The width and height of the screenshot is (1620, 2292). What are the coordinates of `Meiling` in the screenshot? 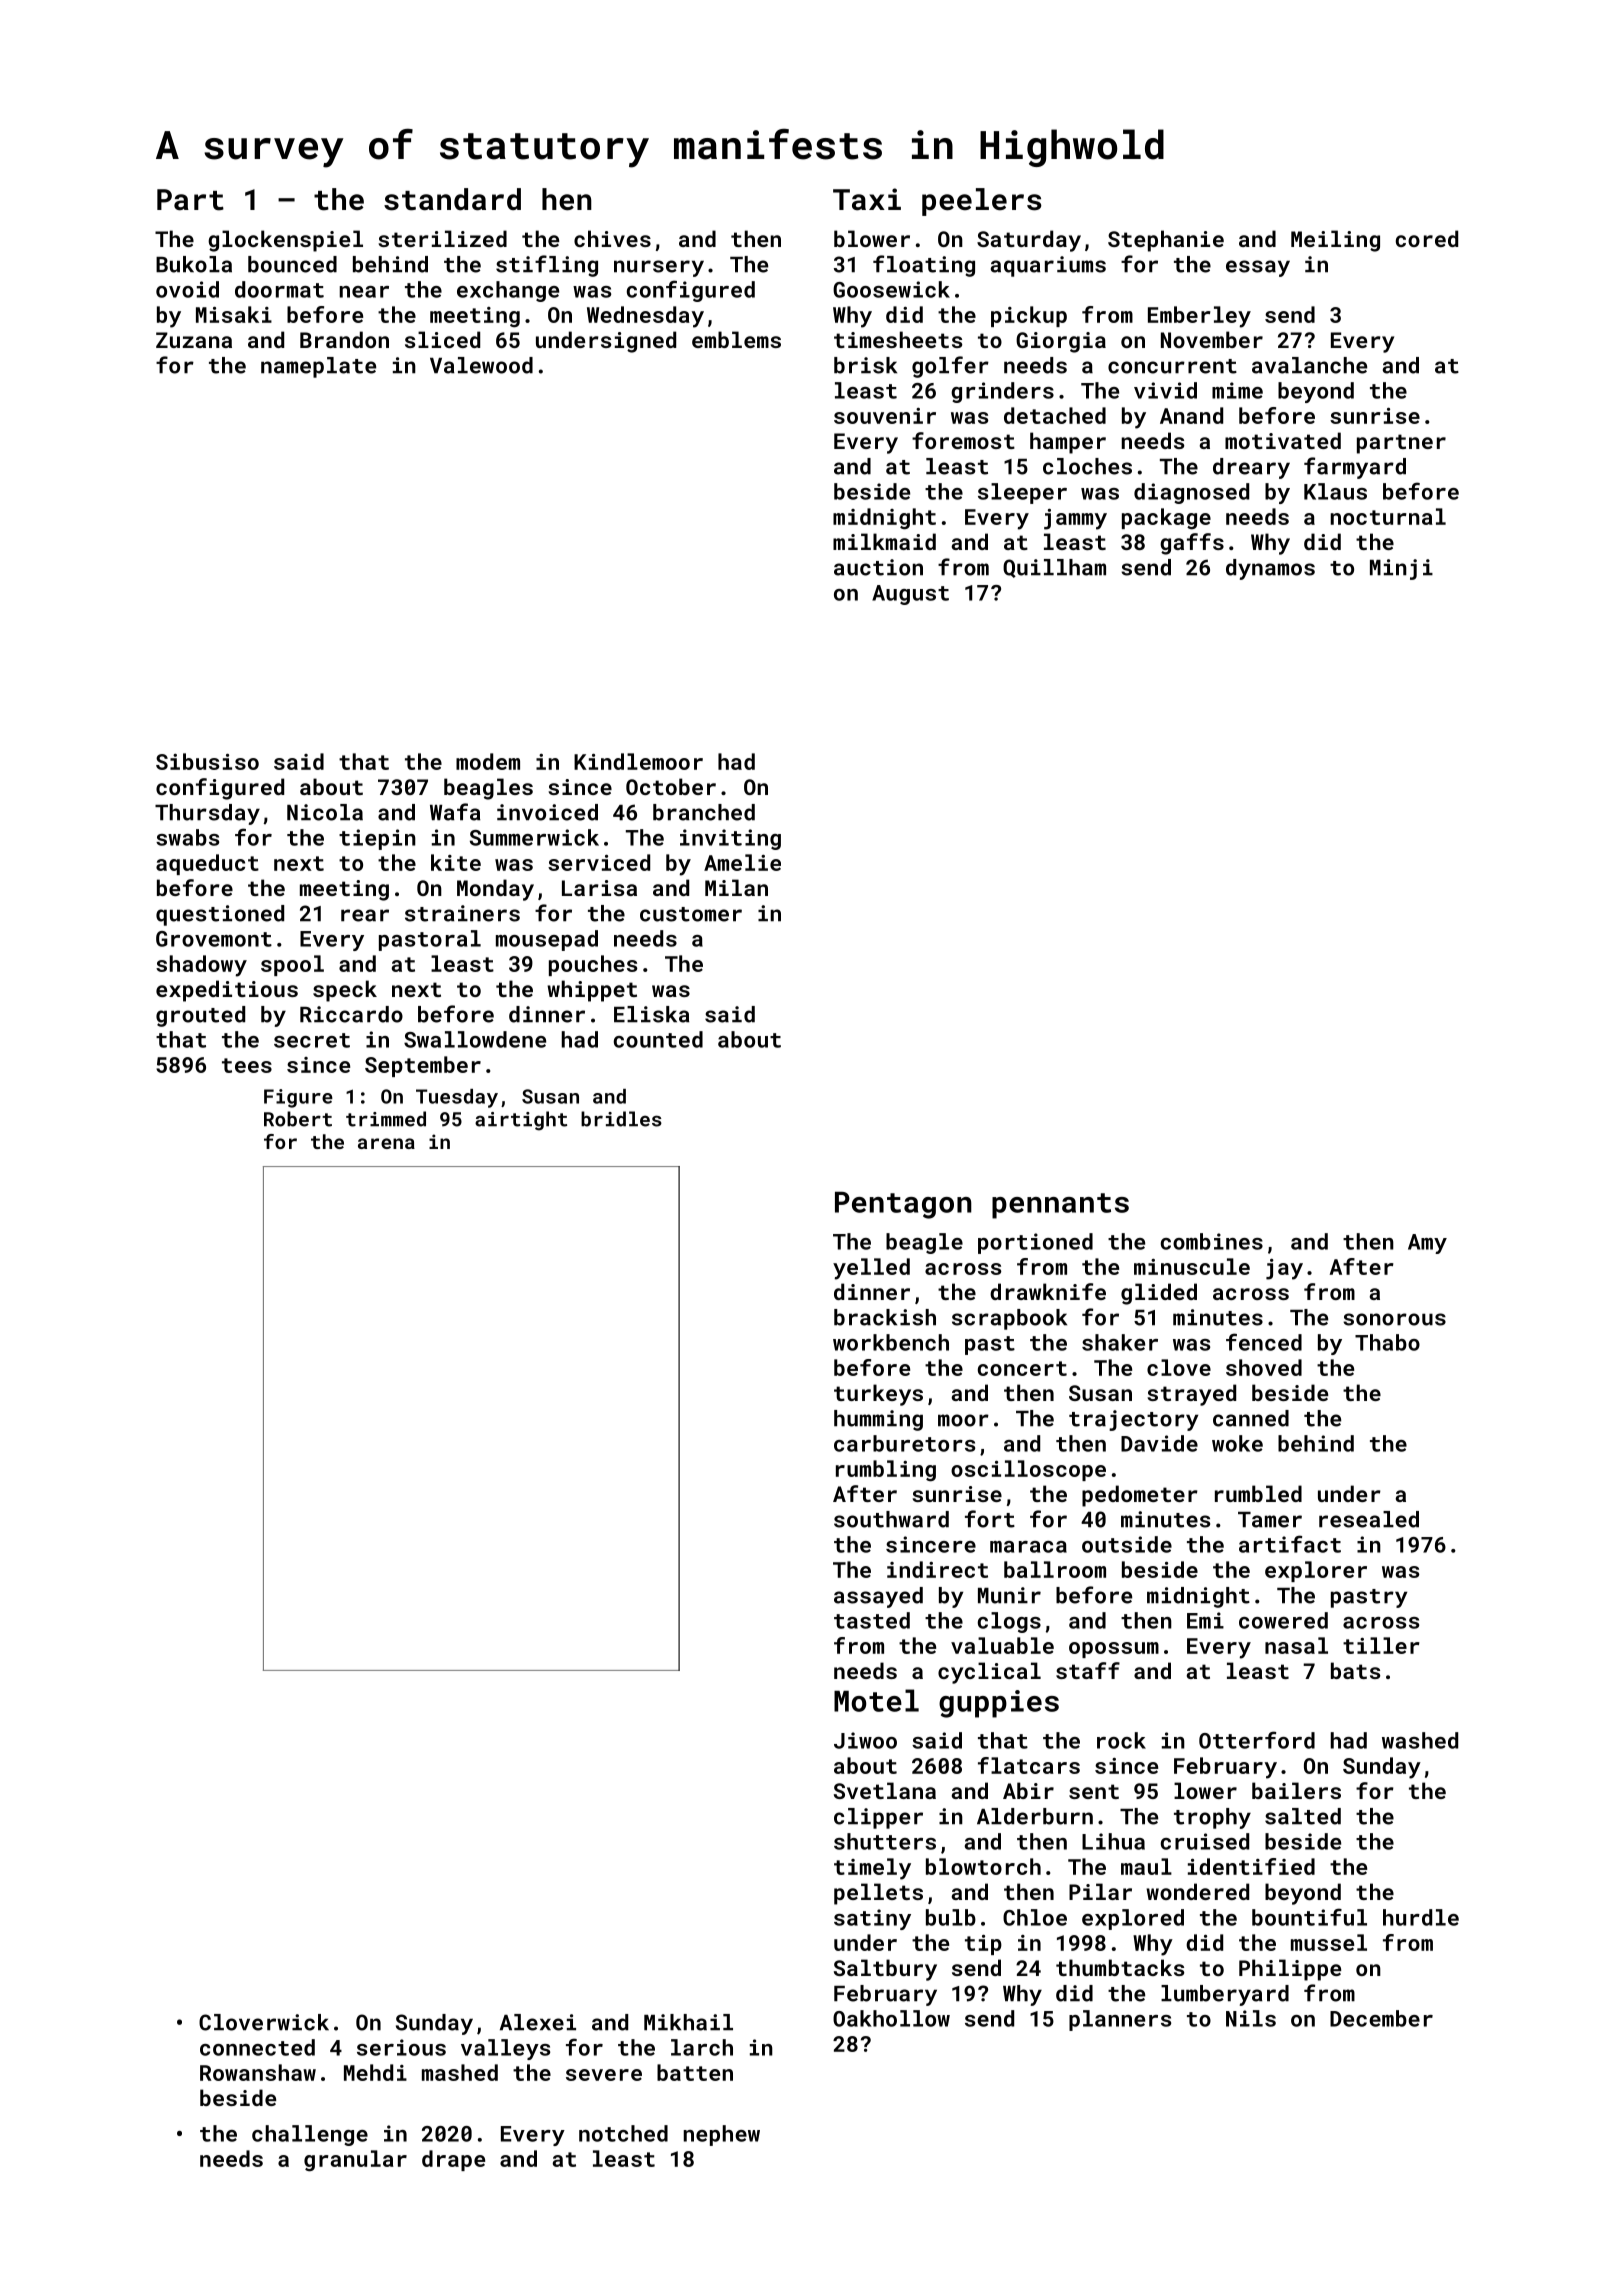 It's located at (1335, 241).
